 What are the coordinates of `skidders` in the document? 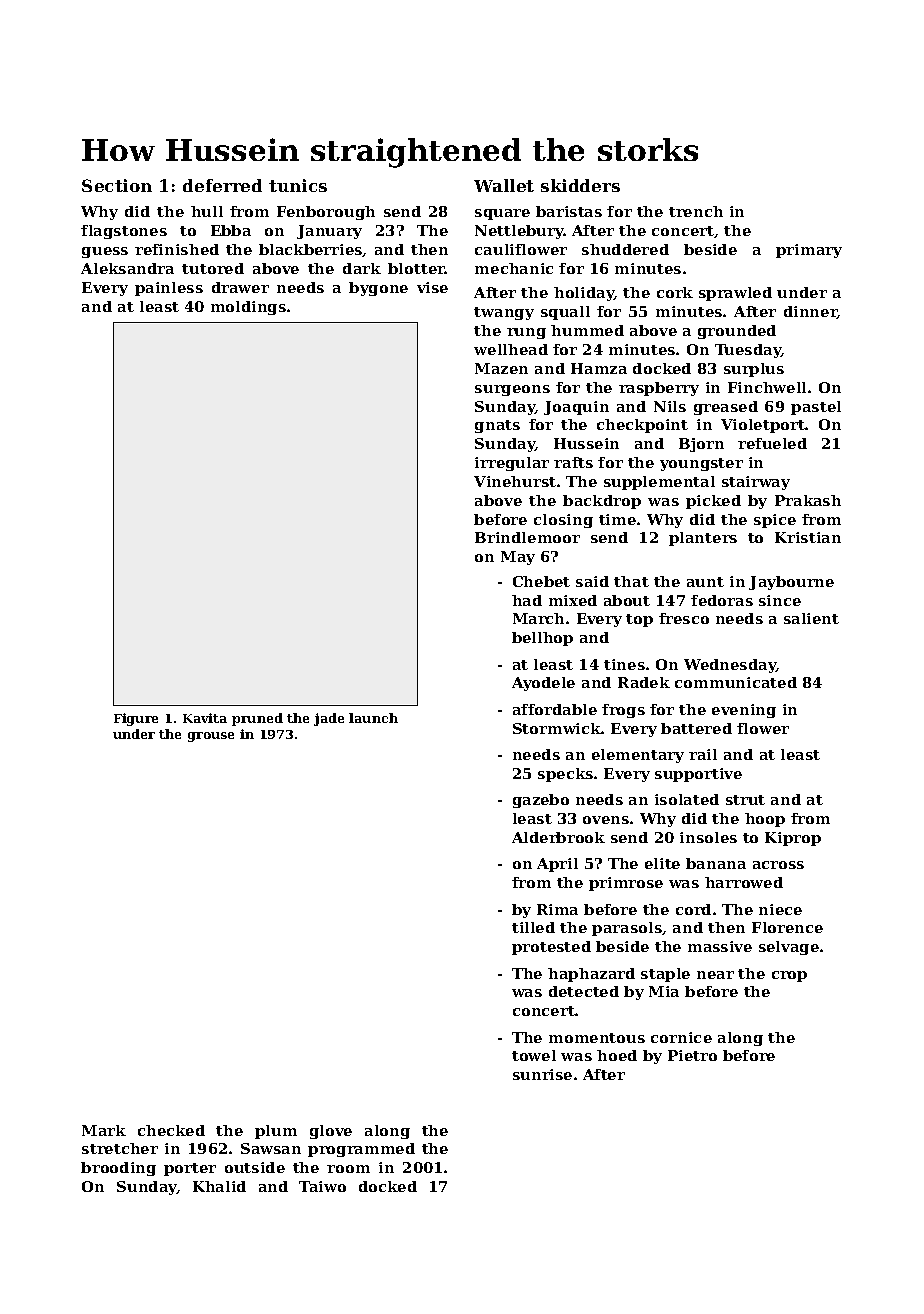 It's located at (580, 185).
